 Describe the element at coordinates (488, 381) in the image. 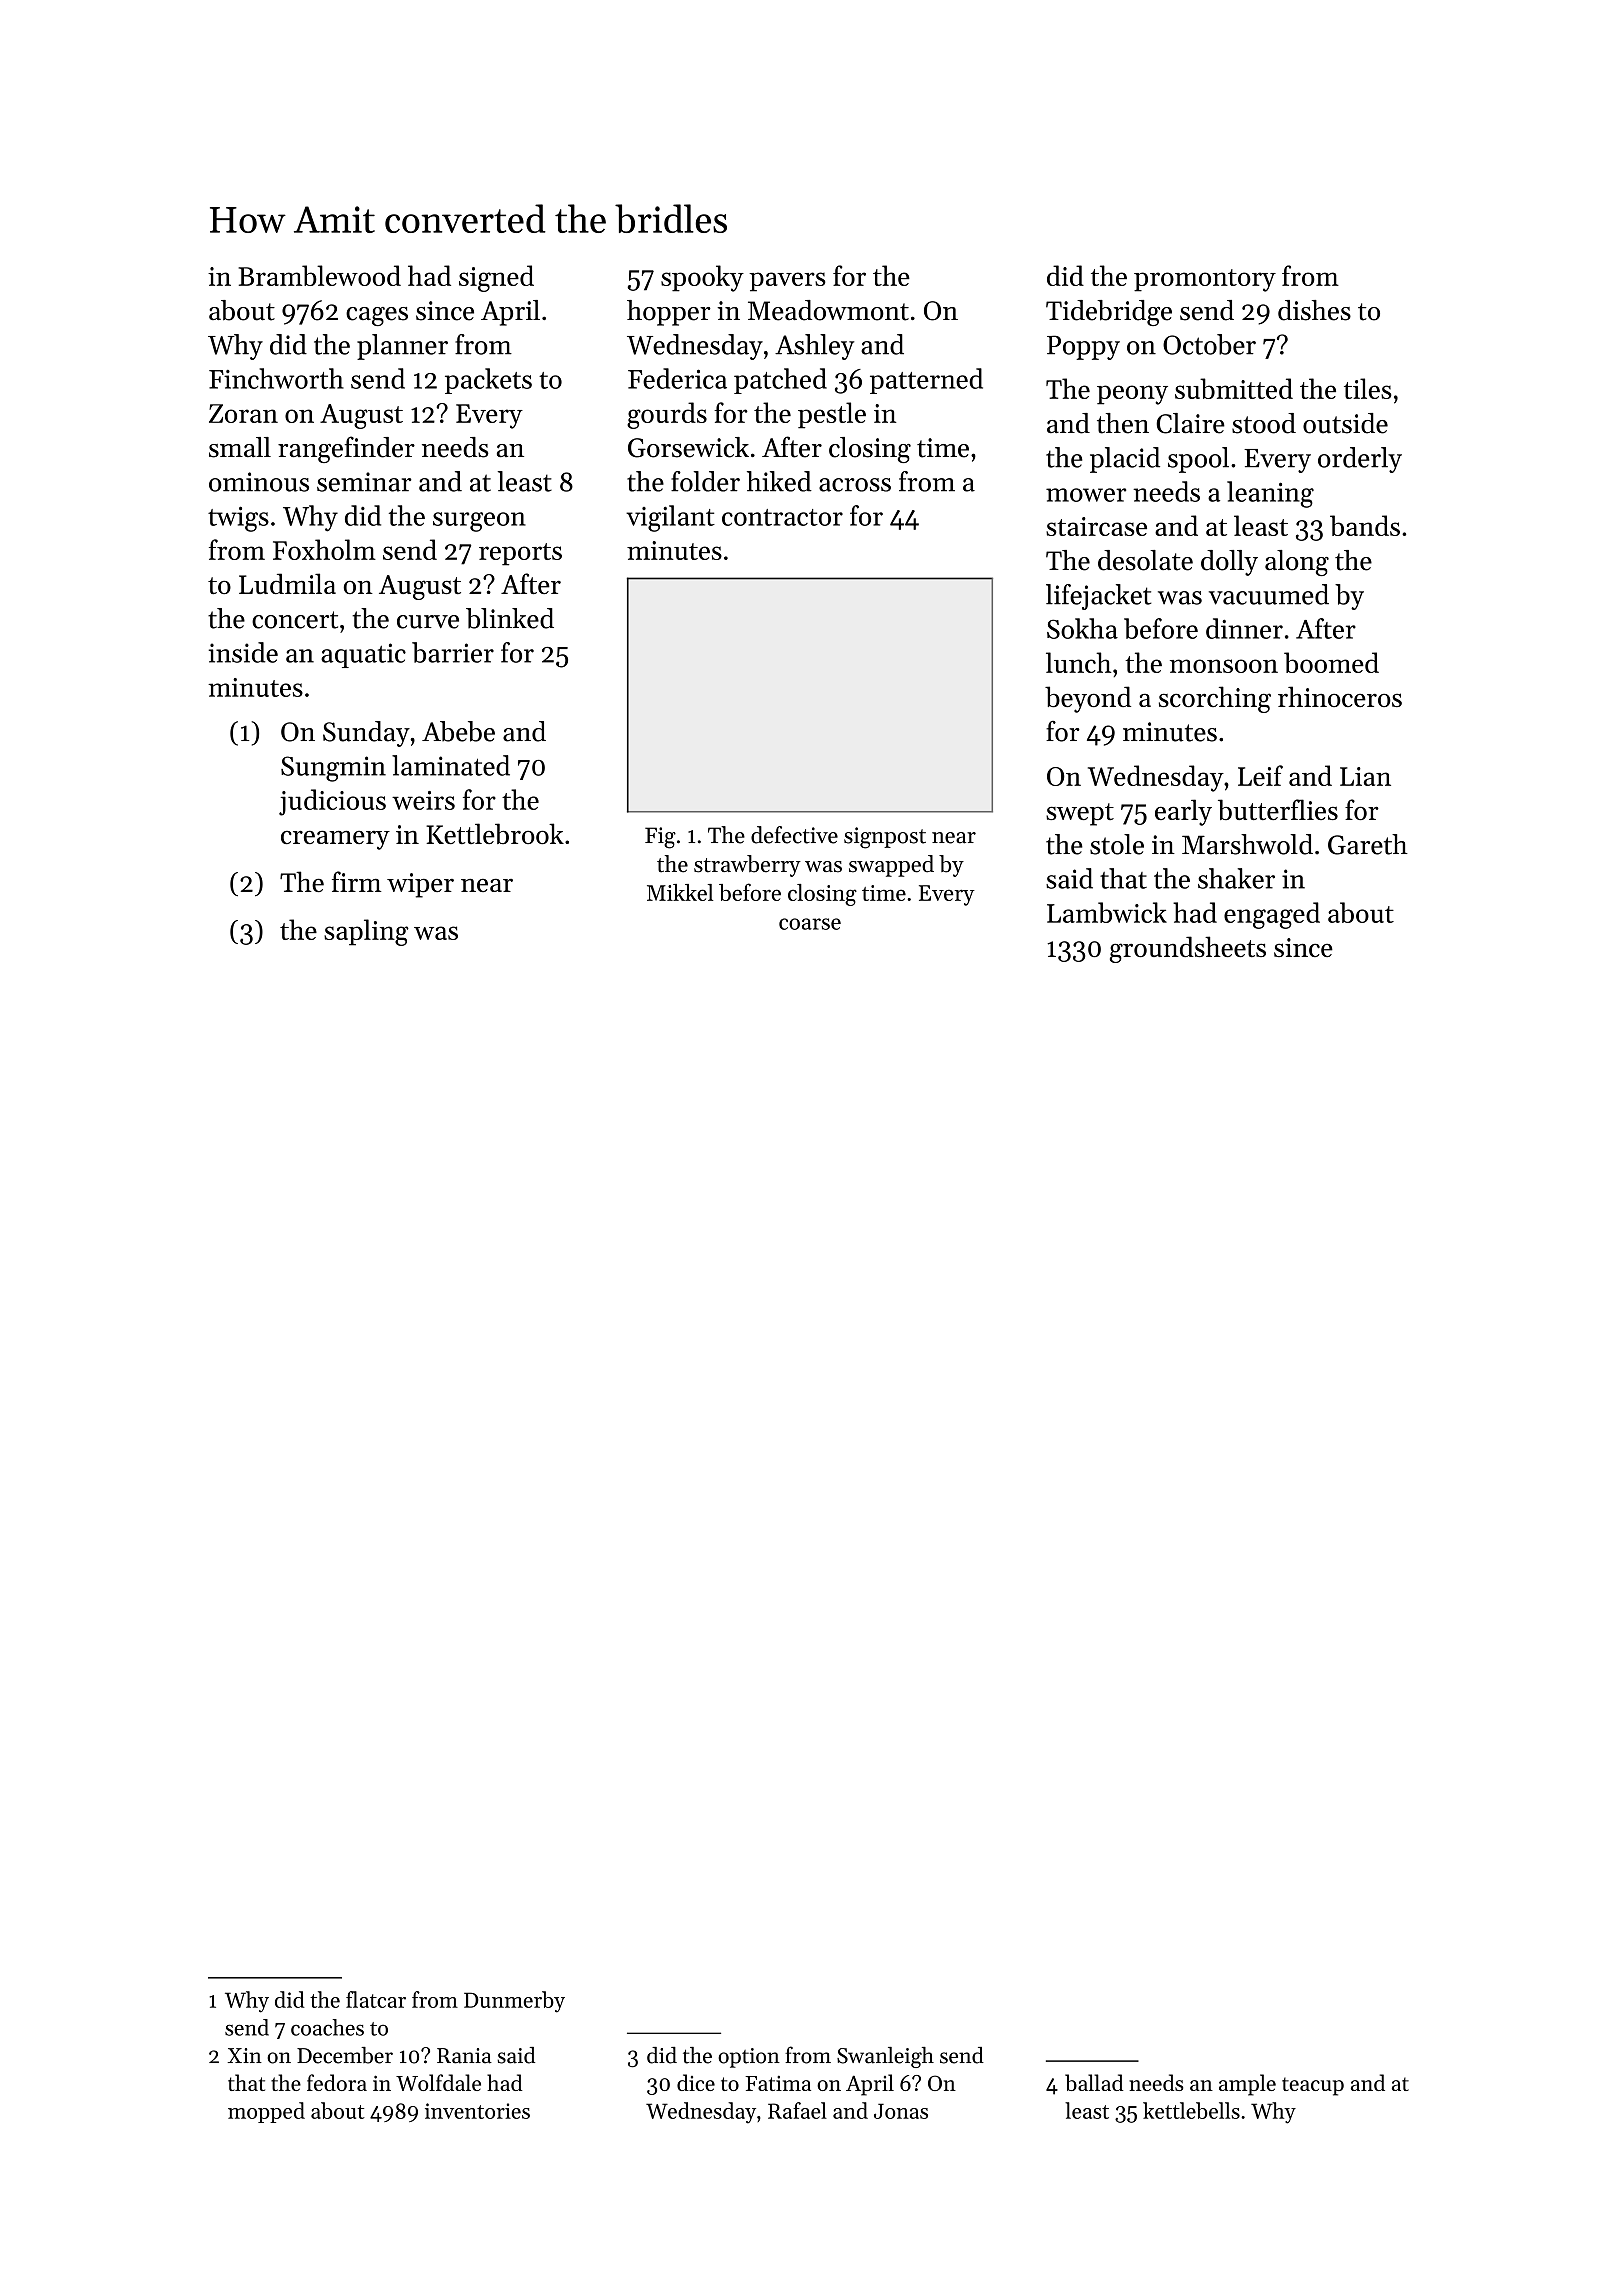

I see `packets` at that location.
